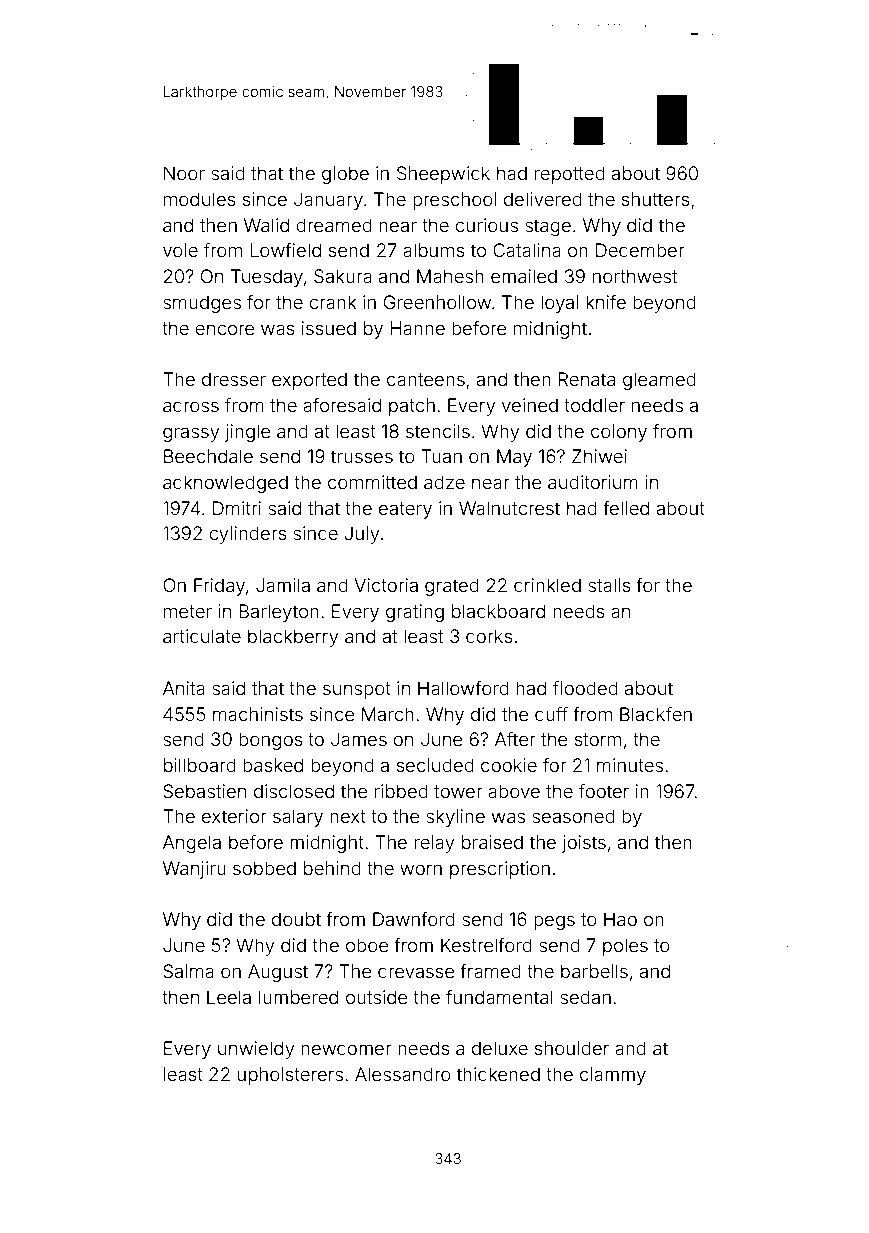  I want to click on sobbed, so click(264, 868).
